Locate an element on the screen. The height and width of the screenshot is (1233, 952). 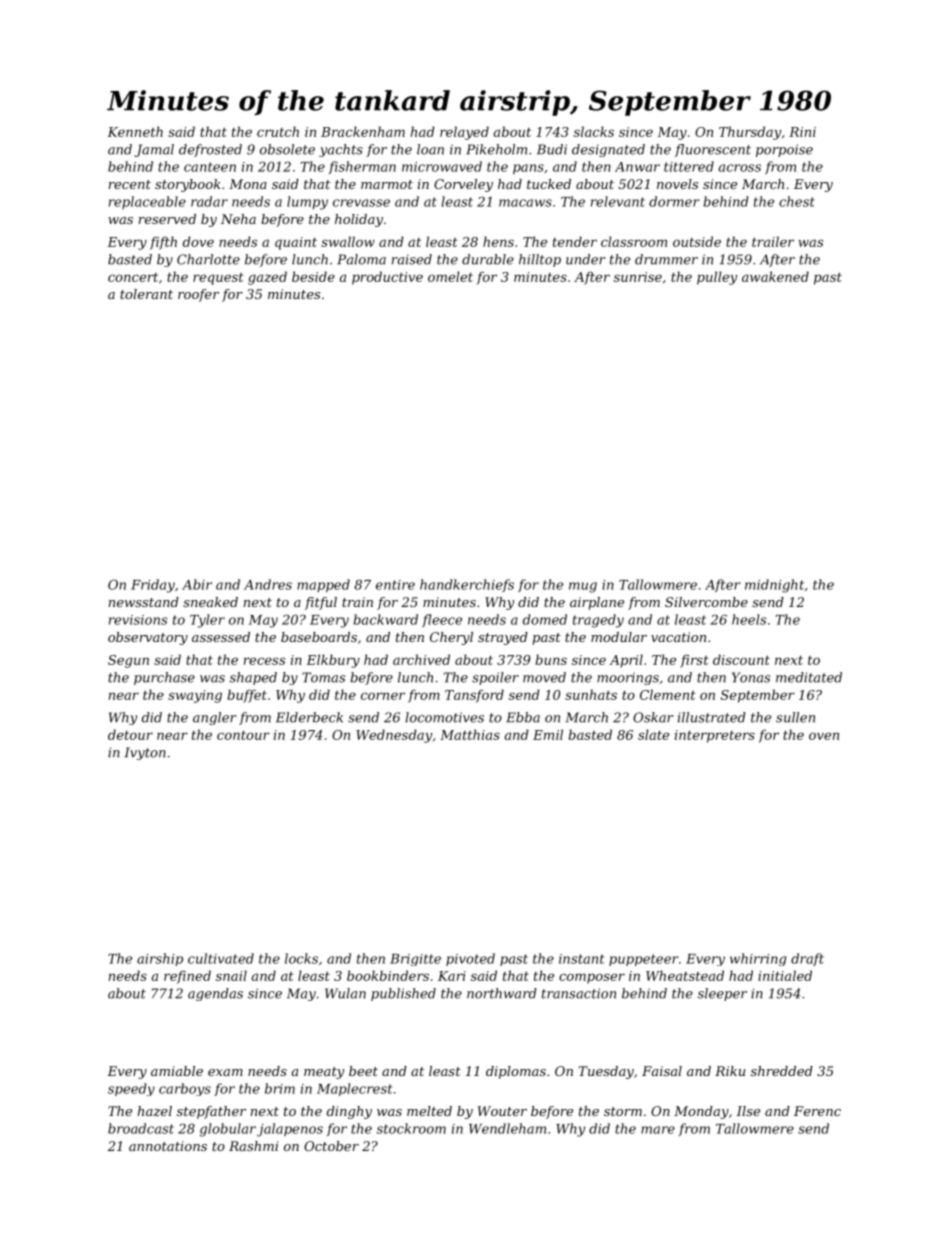
raised is located at coordinates (412, 259).
